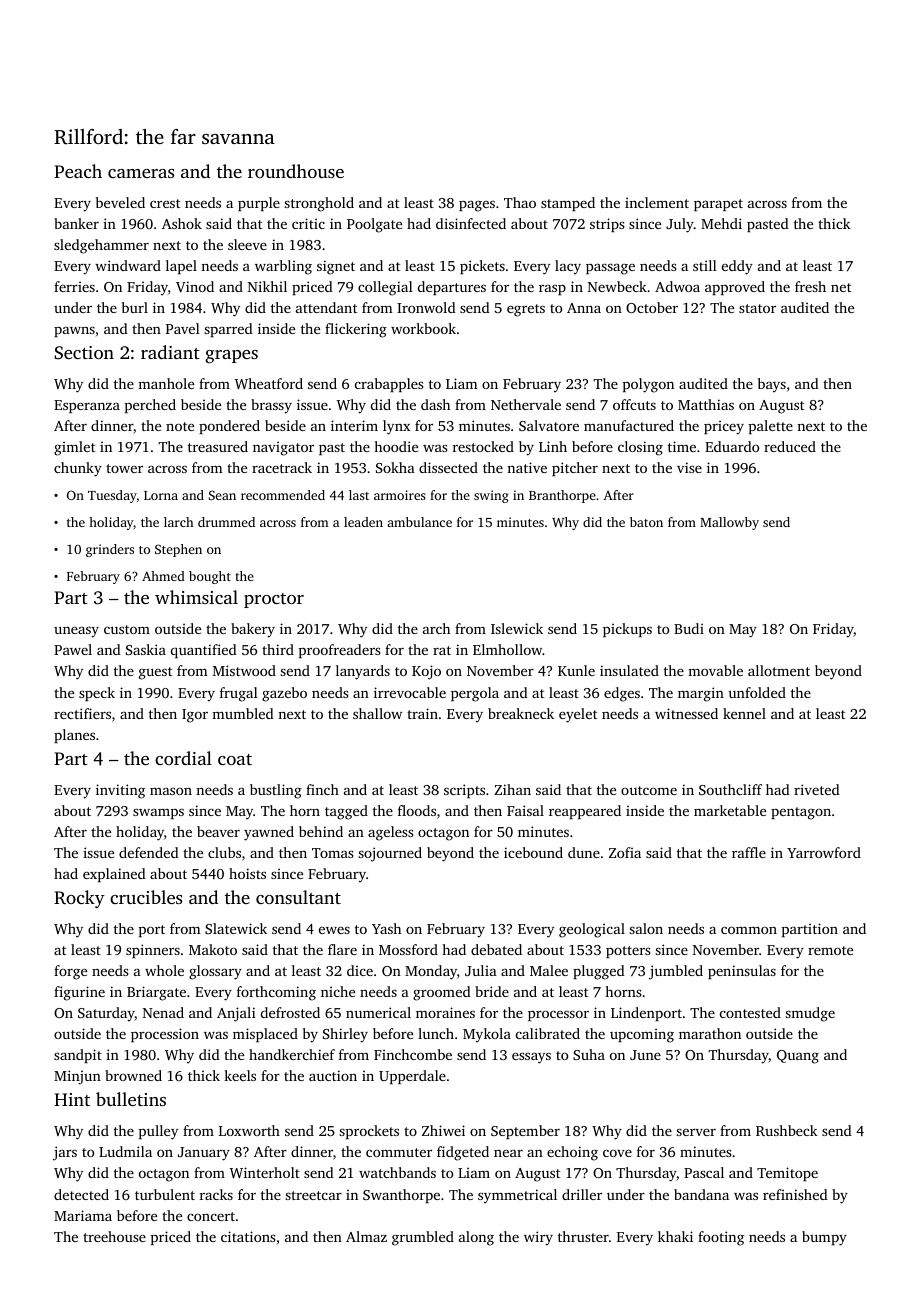 Image resolution: width=924 pixels, height=1308 pixels. Describe the element at coordinates (817, 789) in the screenshot. I see `riveted` at that location.
